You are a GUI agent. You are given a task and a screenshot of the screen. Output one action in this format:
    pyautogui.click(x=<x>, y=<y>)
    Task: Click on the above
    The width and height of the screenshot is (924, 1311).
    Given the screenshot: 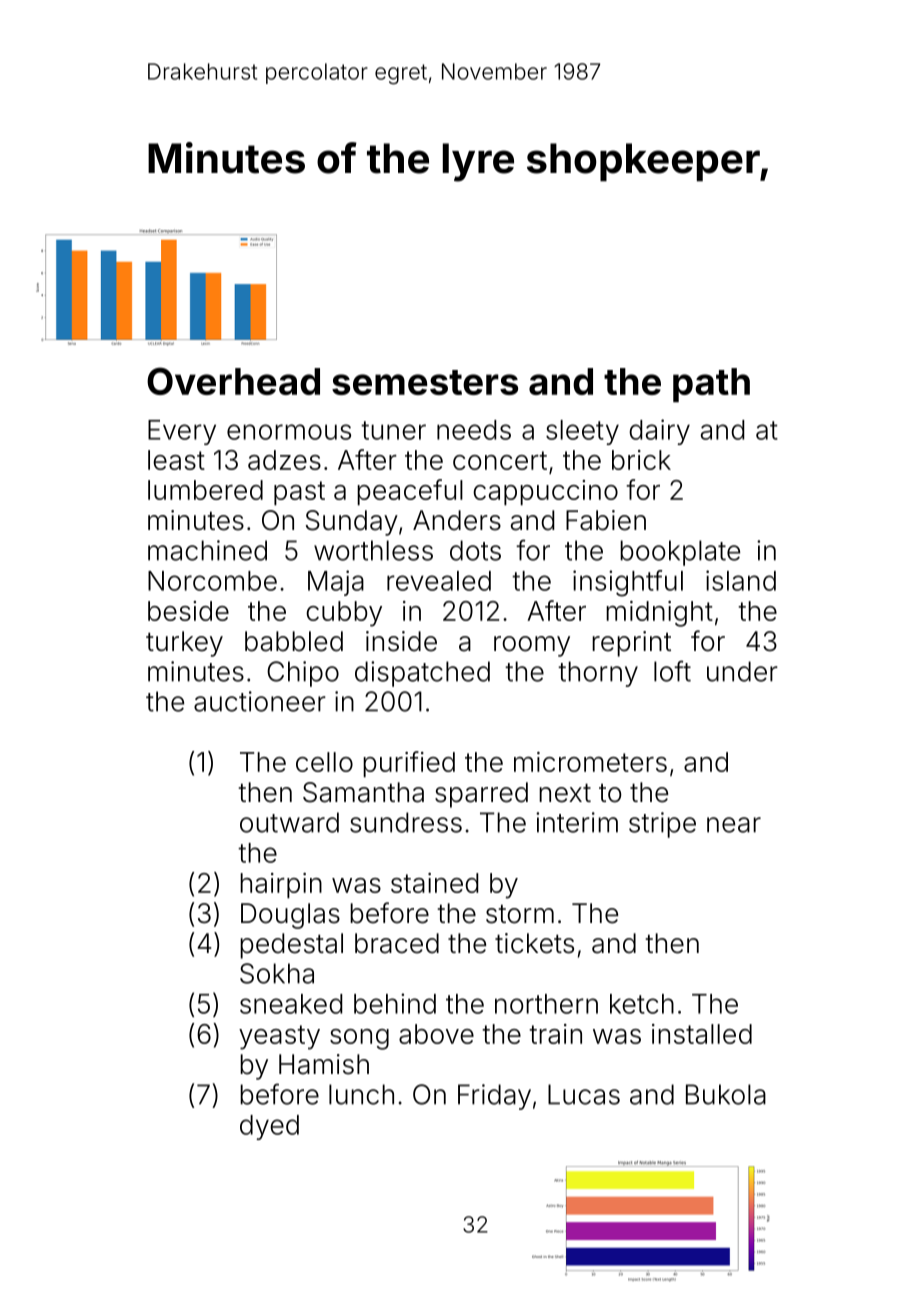 What is the action you would take?
    pyautogui.click(x=436, y=1034)
